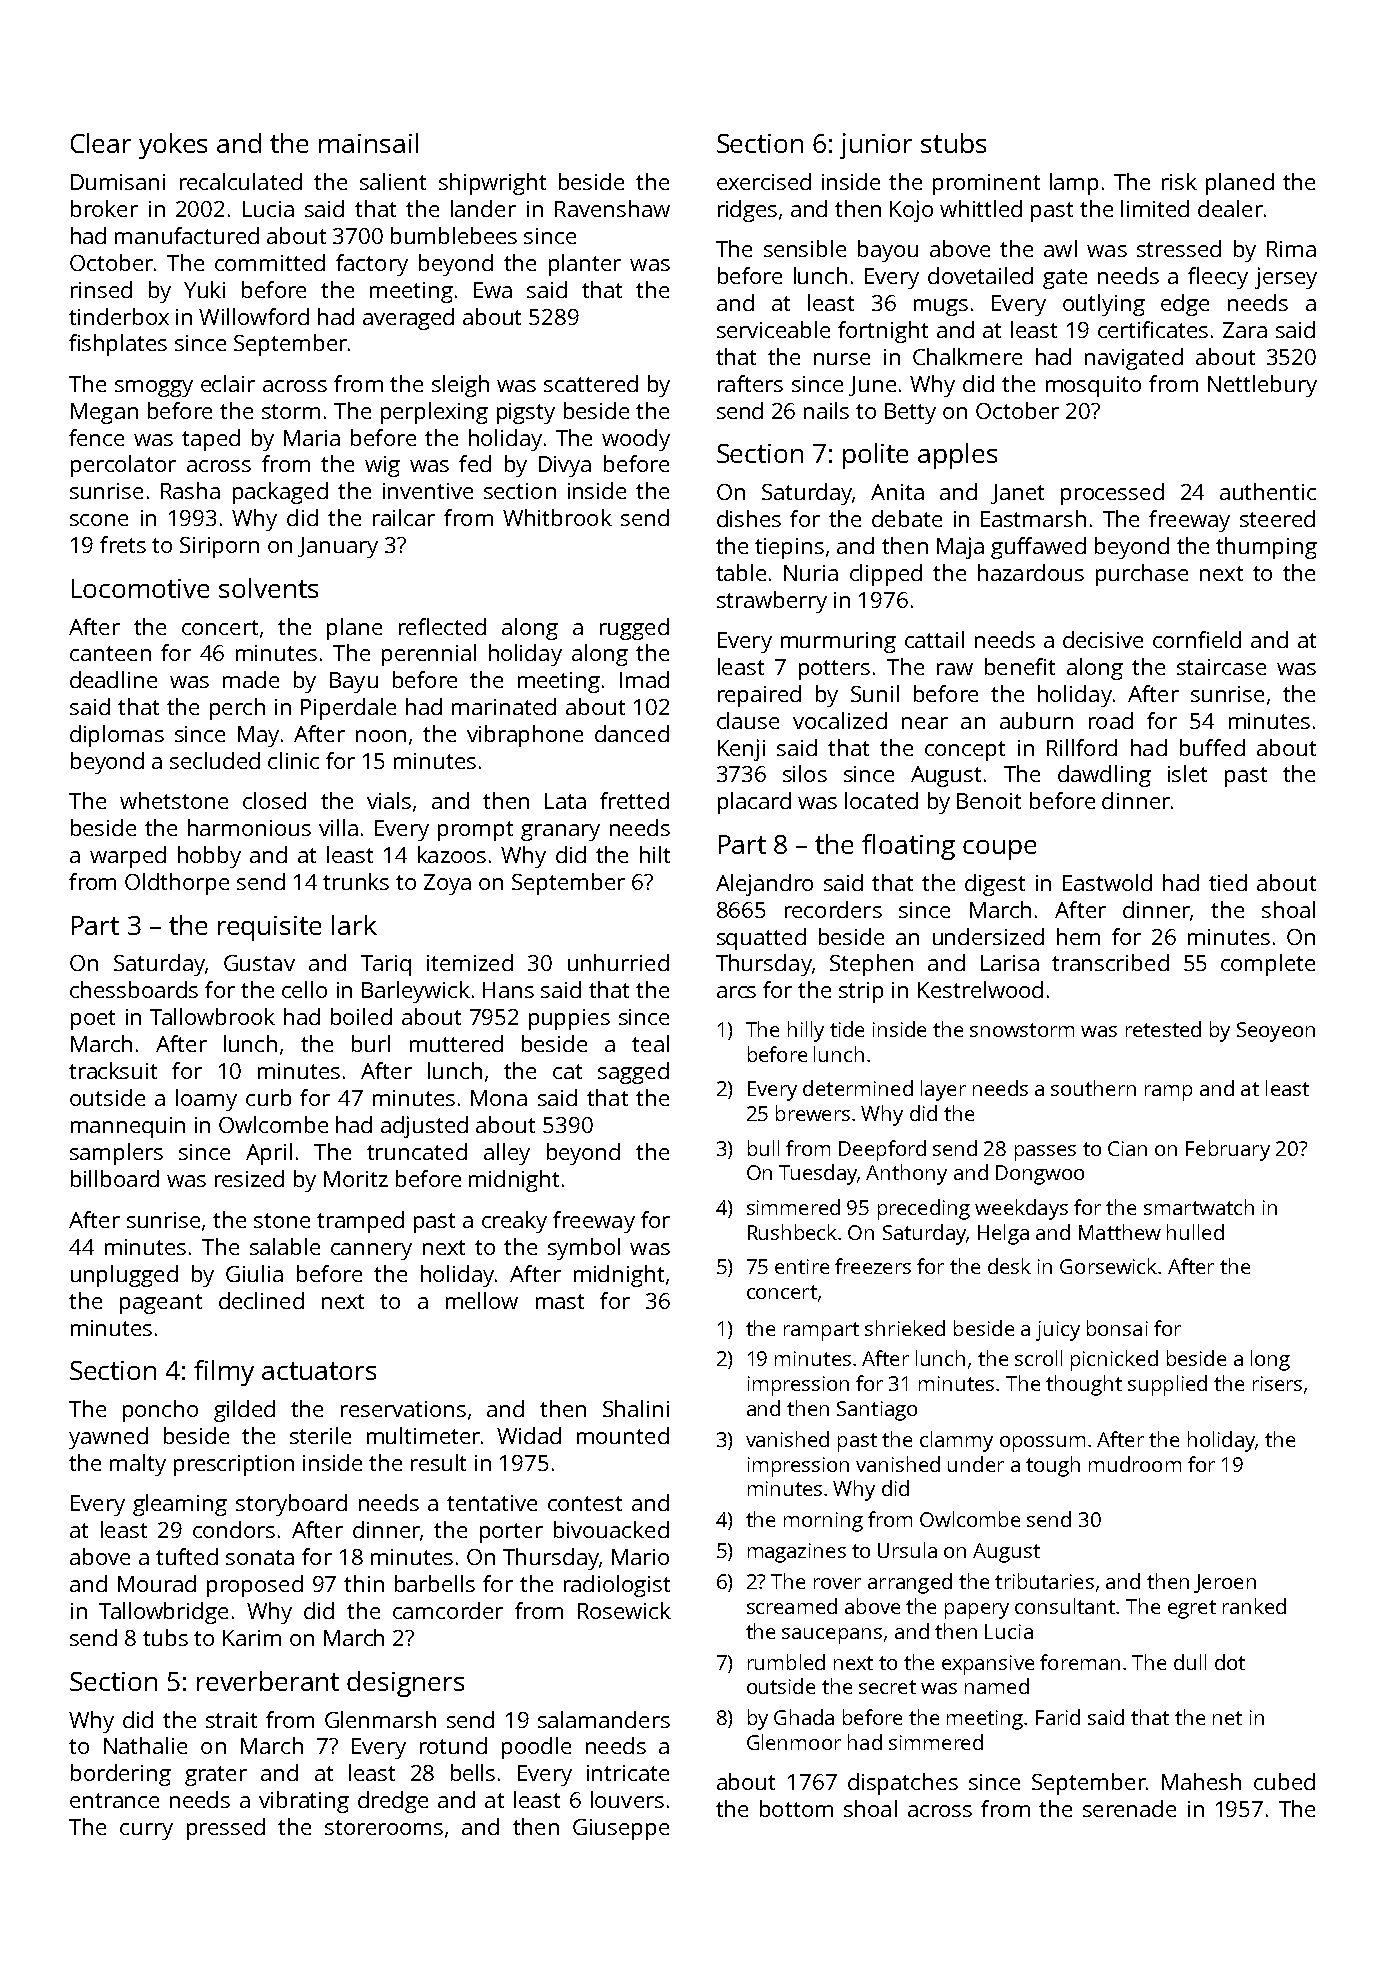 The image size is (1386, 1969). What do you see at coordinates (644, 679) in the screenshot?
I see `Imad` at bounding box center [644, 679].
